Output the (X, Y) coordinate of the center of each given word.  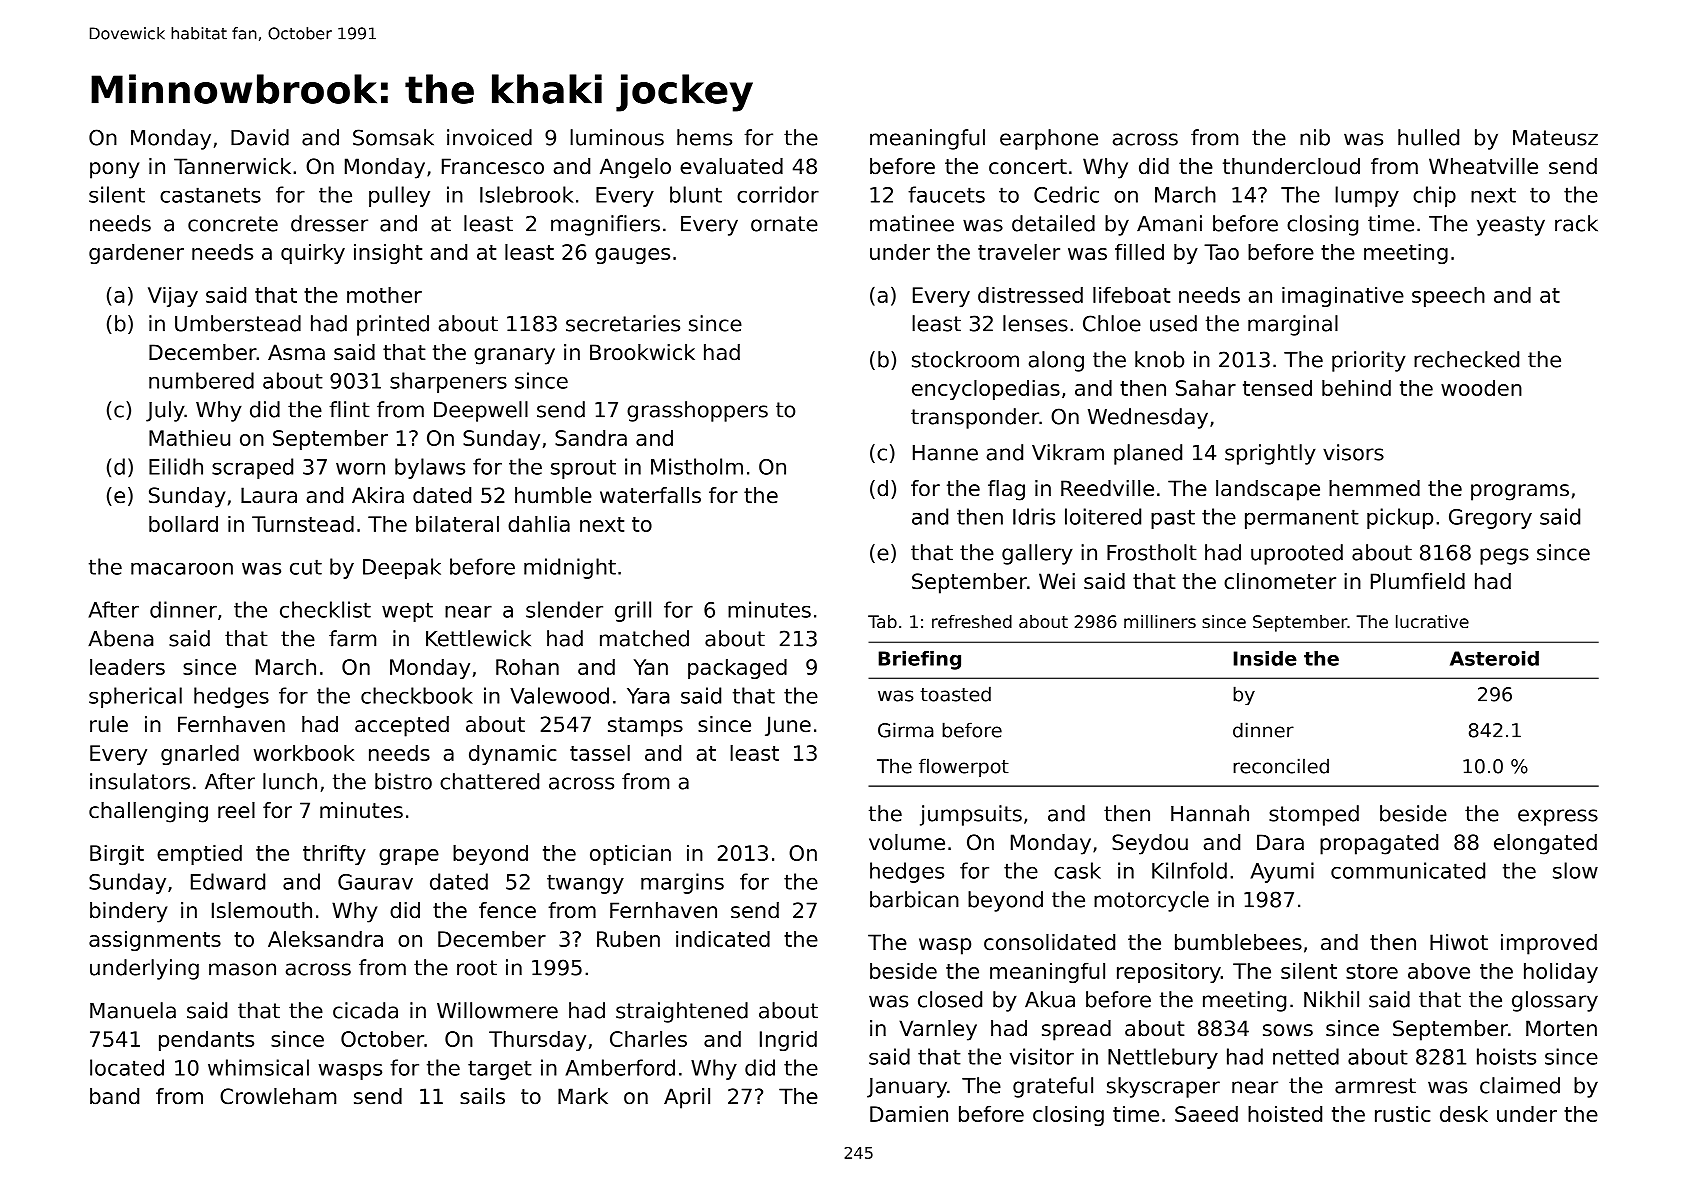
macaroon (182, 568)
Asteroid (1494, 658)
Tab (882, 621)
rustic (1403, 1114)
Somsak (393, 137)
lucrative (1432, 621)
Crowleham (278, 1096)
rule (109, 724)
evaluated (731, 166)
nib (1315, 137)
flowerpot (964, 767)
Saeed (1206, 1114)
